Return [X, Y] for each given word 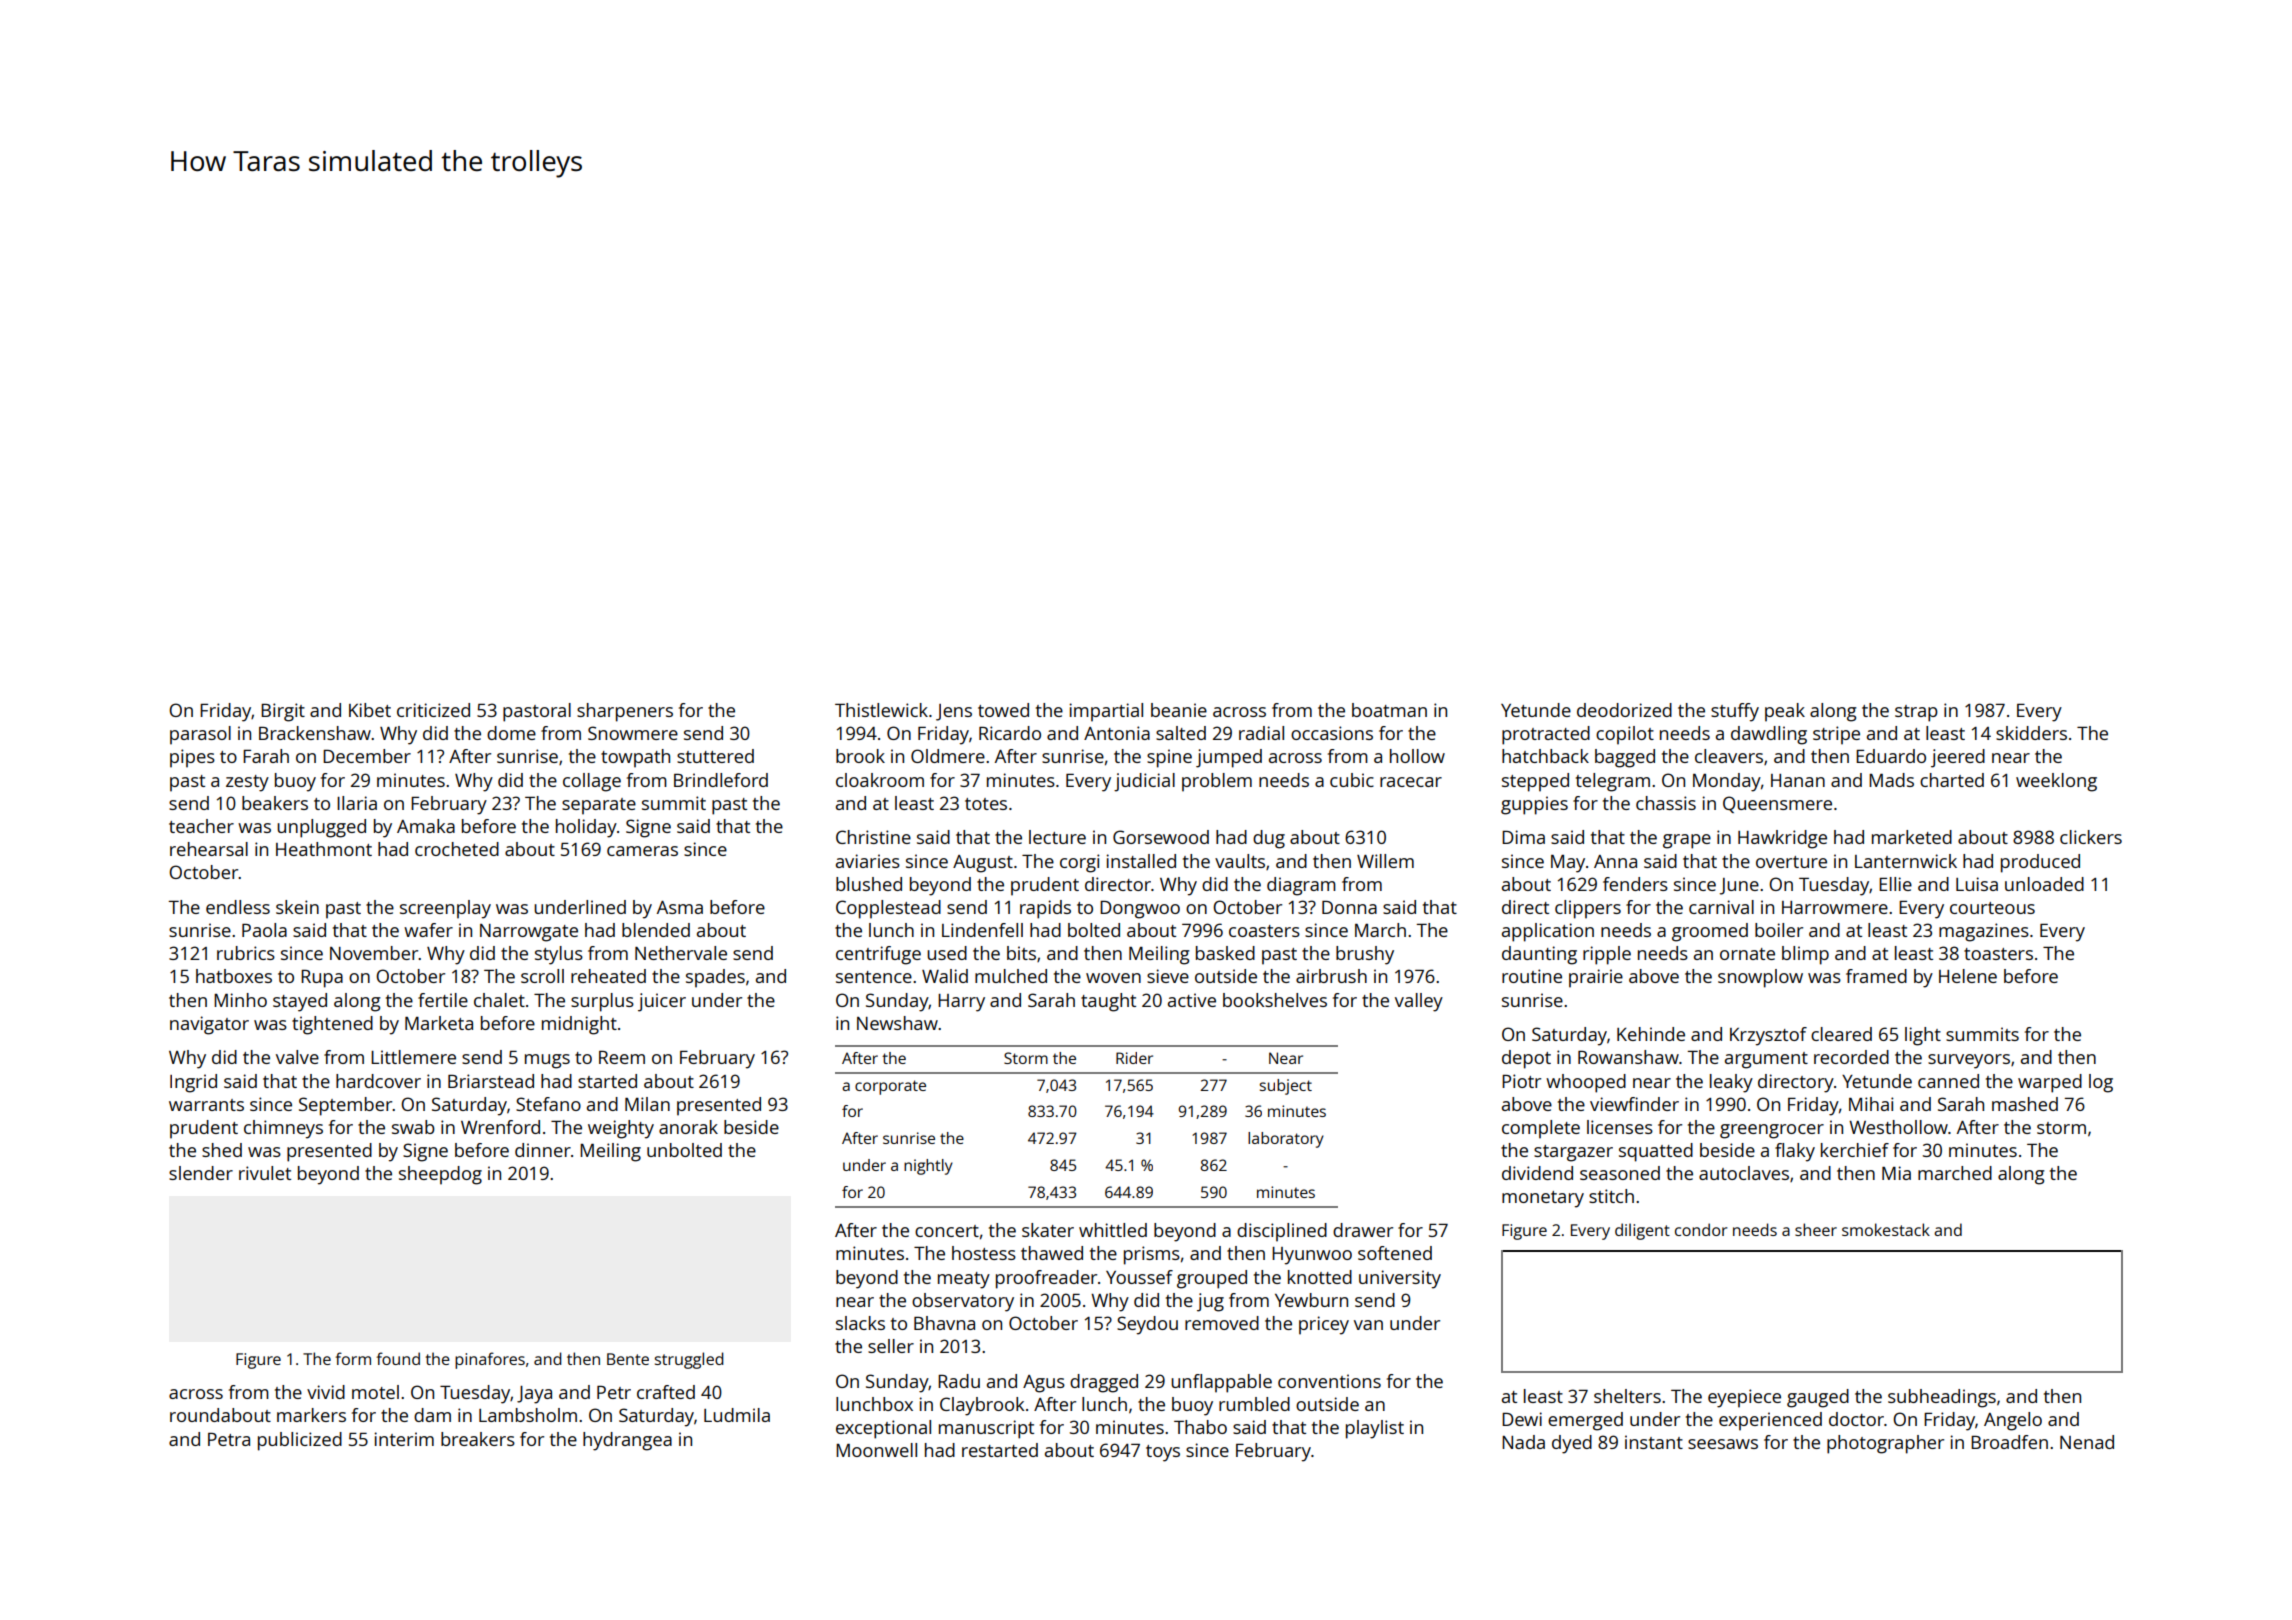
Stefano [548, 1104]
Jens [954, 712]
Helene [1968, 976]
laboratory [1286, 1140]
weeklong [2056, 782]
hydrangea [627, 1441]
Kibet [370, 710]
